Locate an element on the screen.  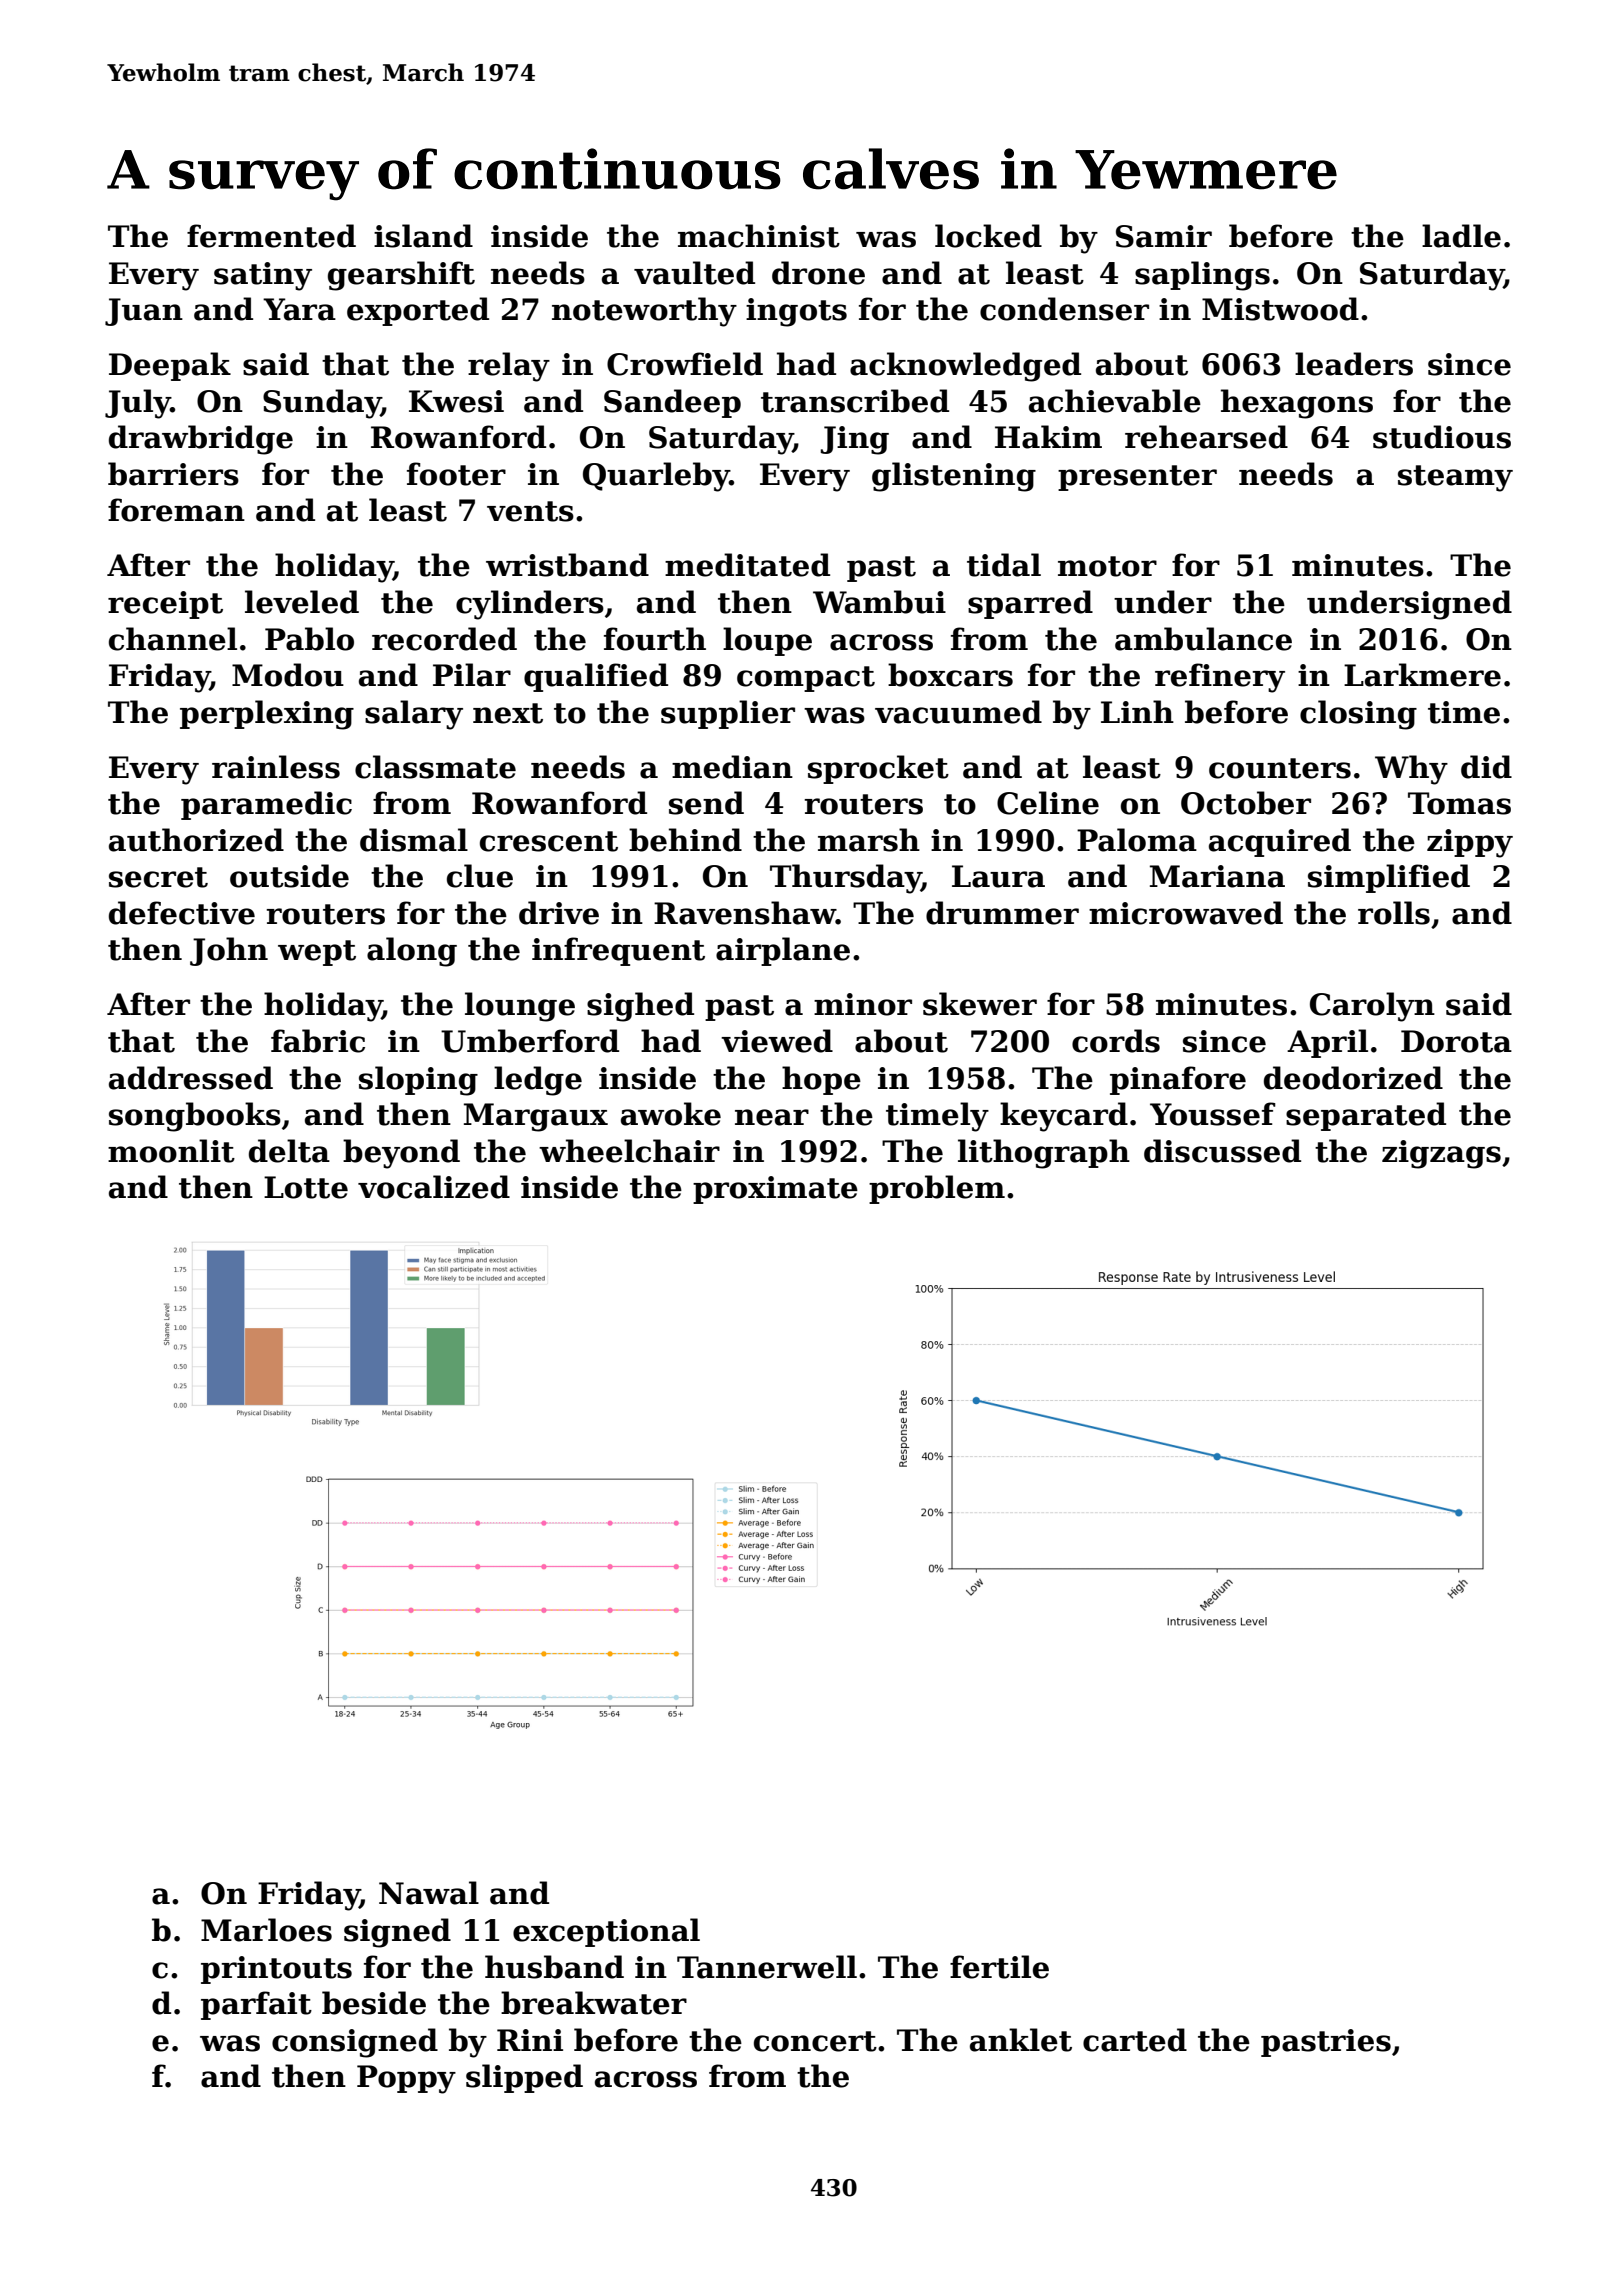
noteworthy is located at coordinates (644, 312).
